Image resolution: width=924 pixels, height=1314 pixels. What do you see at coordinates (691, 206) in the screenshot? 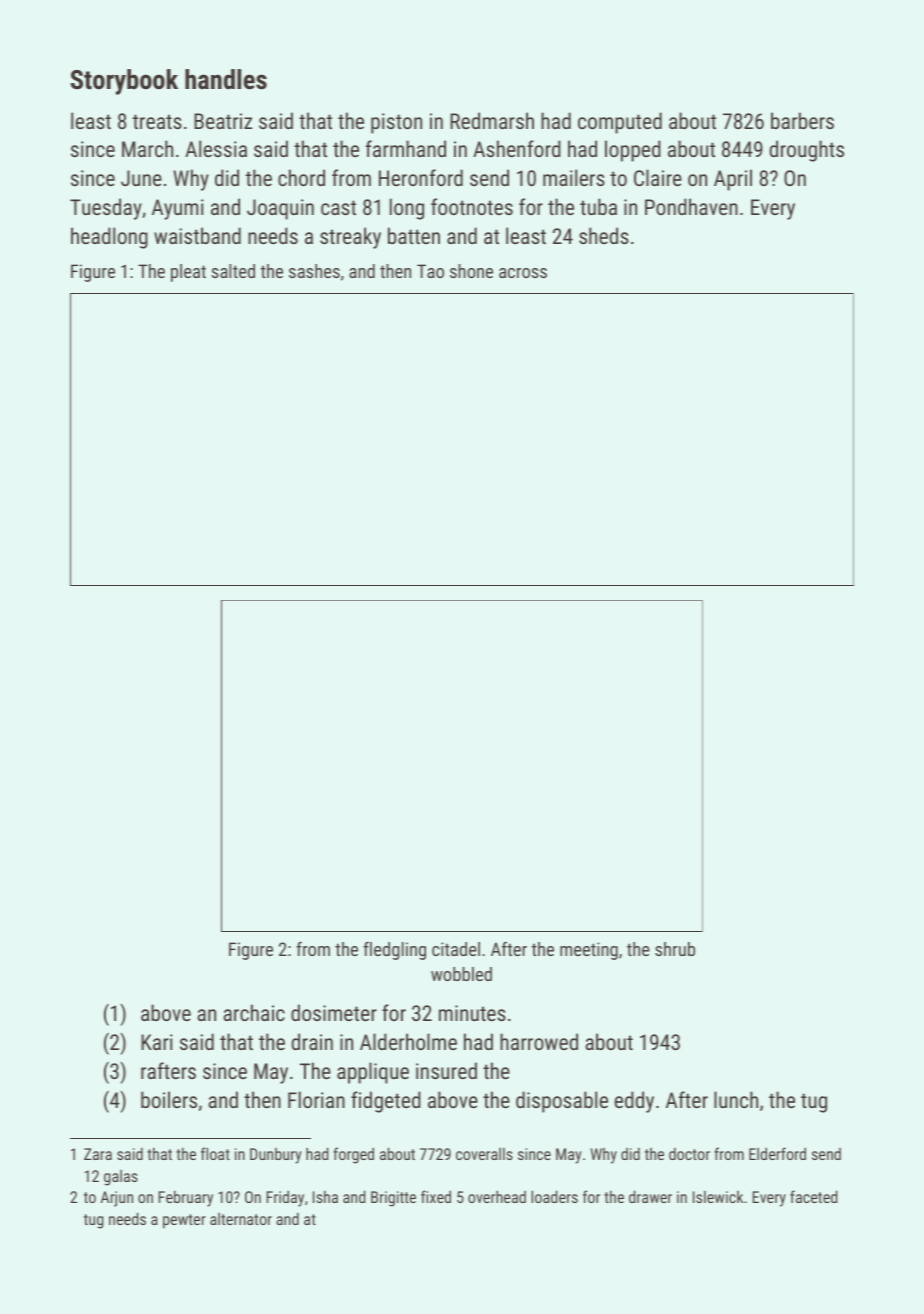
I see `Pondhaven` at bounding box center [691, 206].
